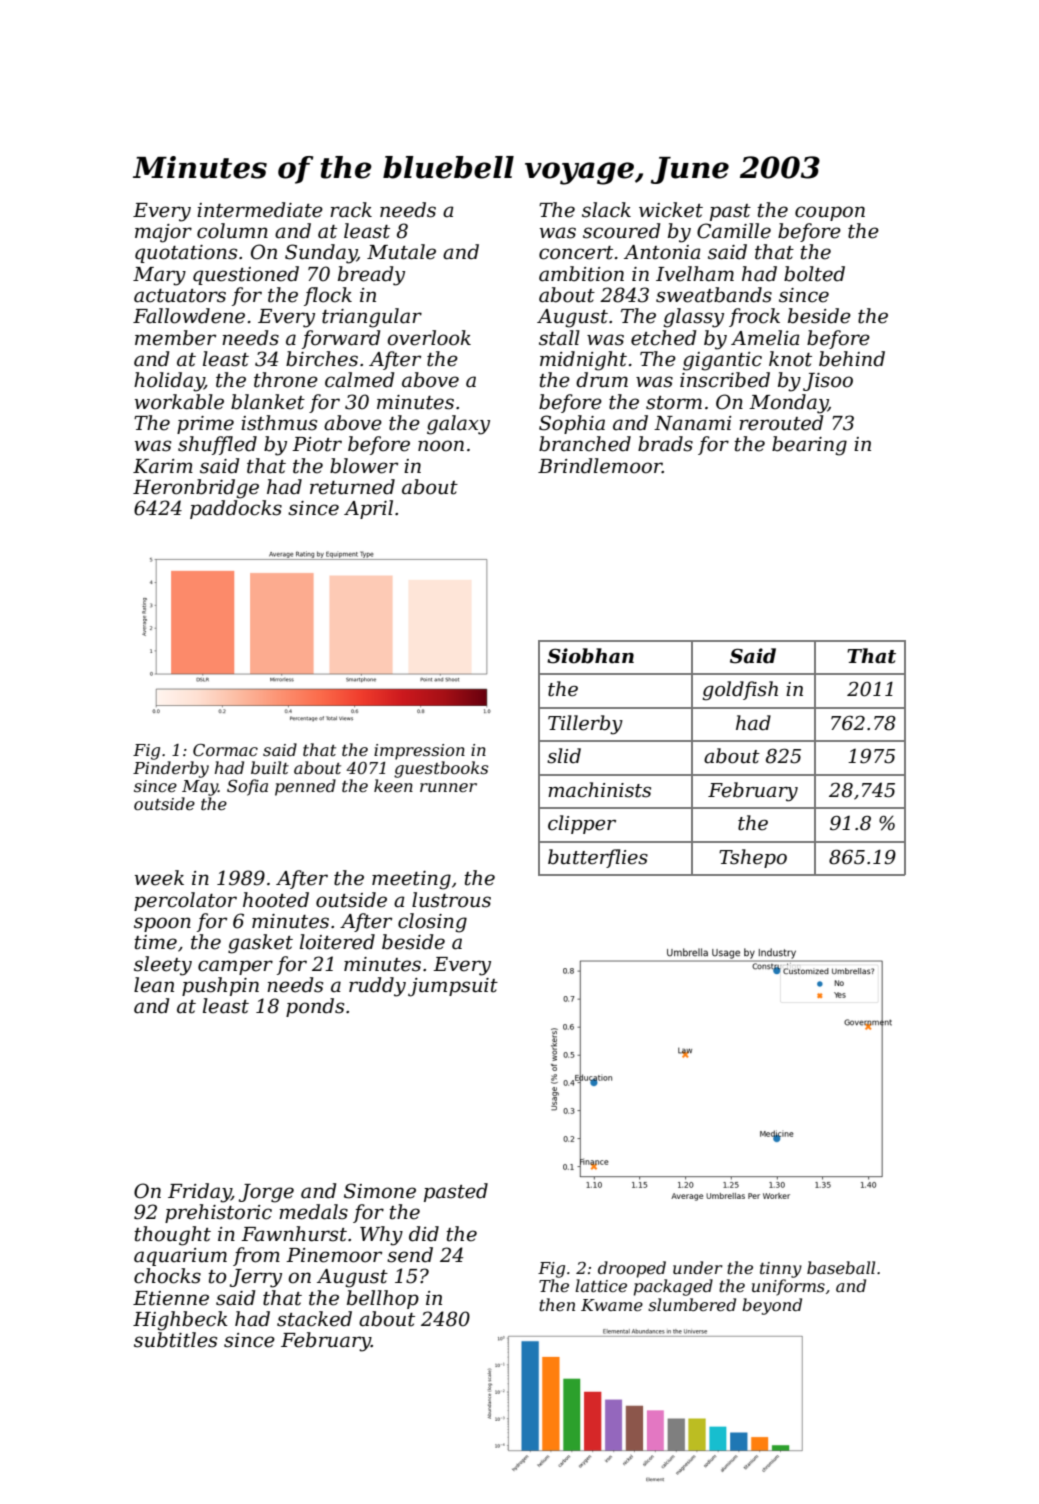  What do you see at coordinates (441, 446) in the screenshot?
I see `noon` at bounding box center [441, 446].
